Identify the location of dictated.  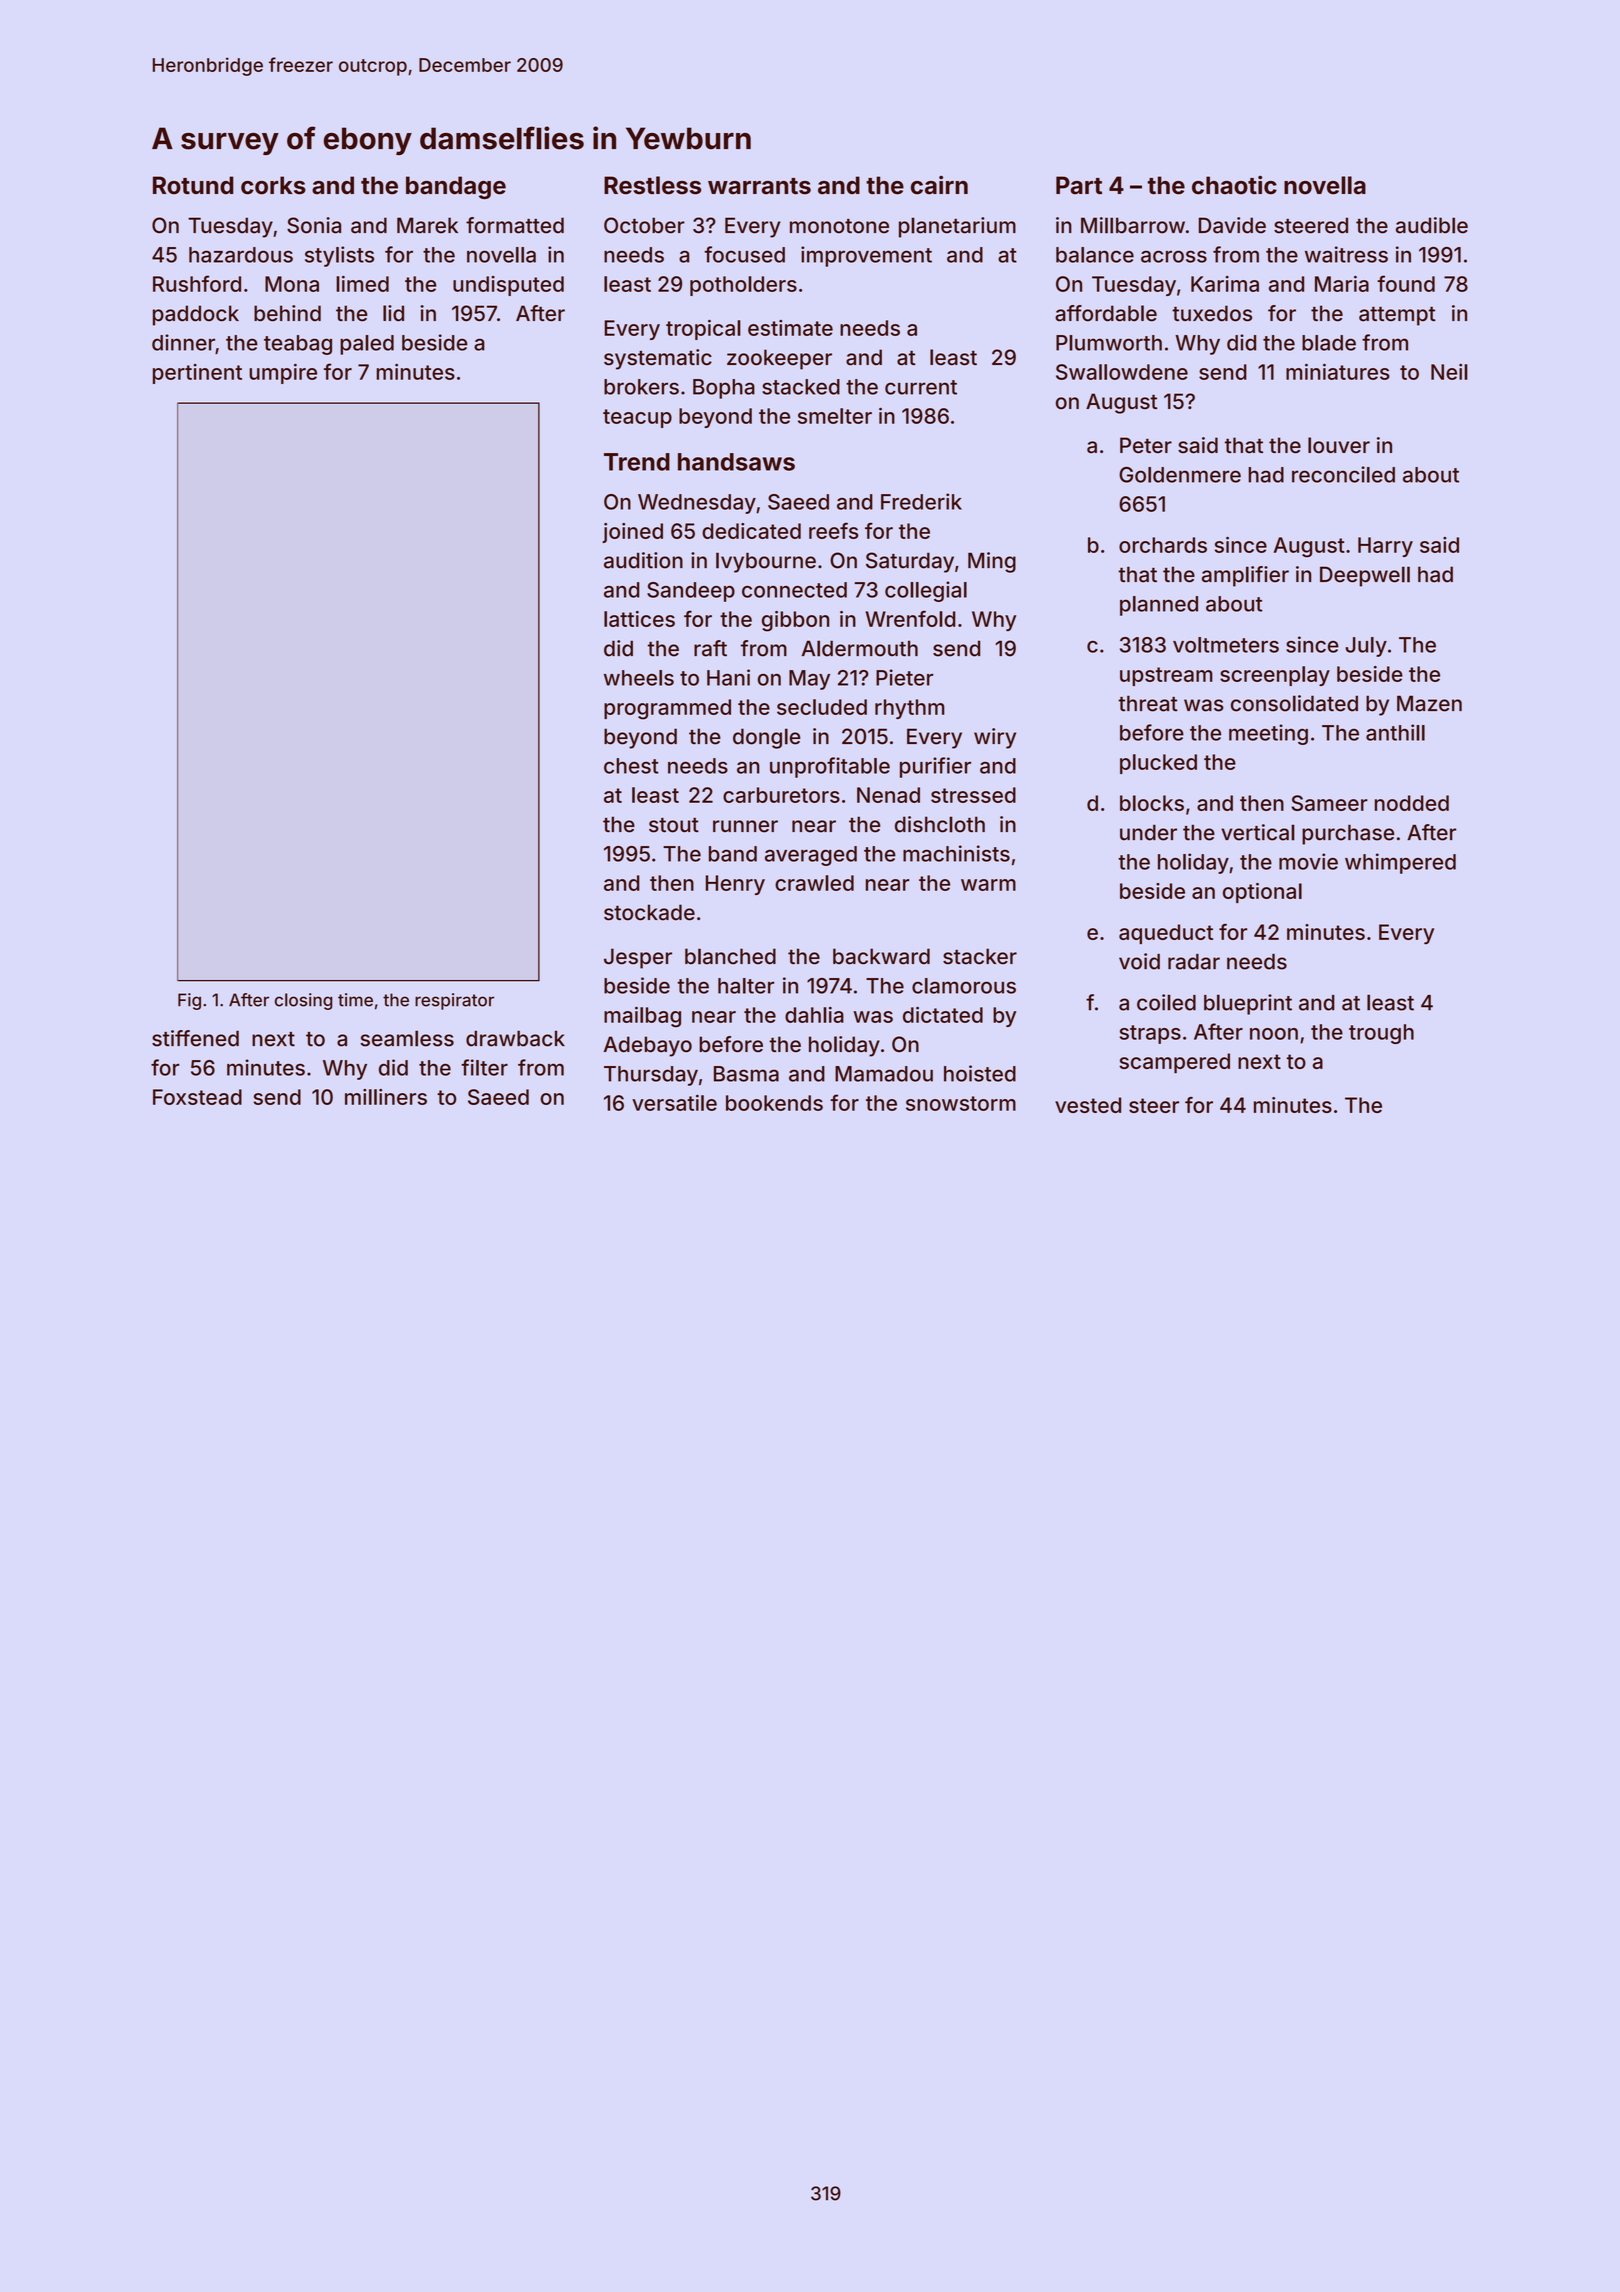
(943, 1015).
